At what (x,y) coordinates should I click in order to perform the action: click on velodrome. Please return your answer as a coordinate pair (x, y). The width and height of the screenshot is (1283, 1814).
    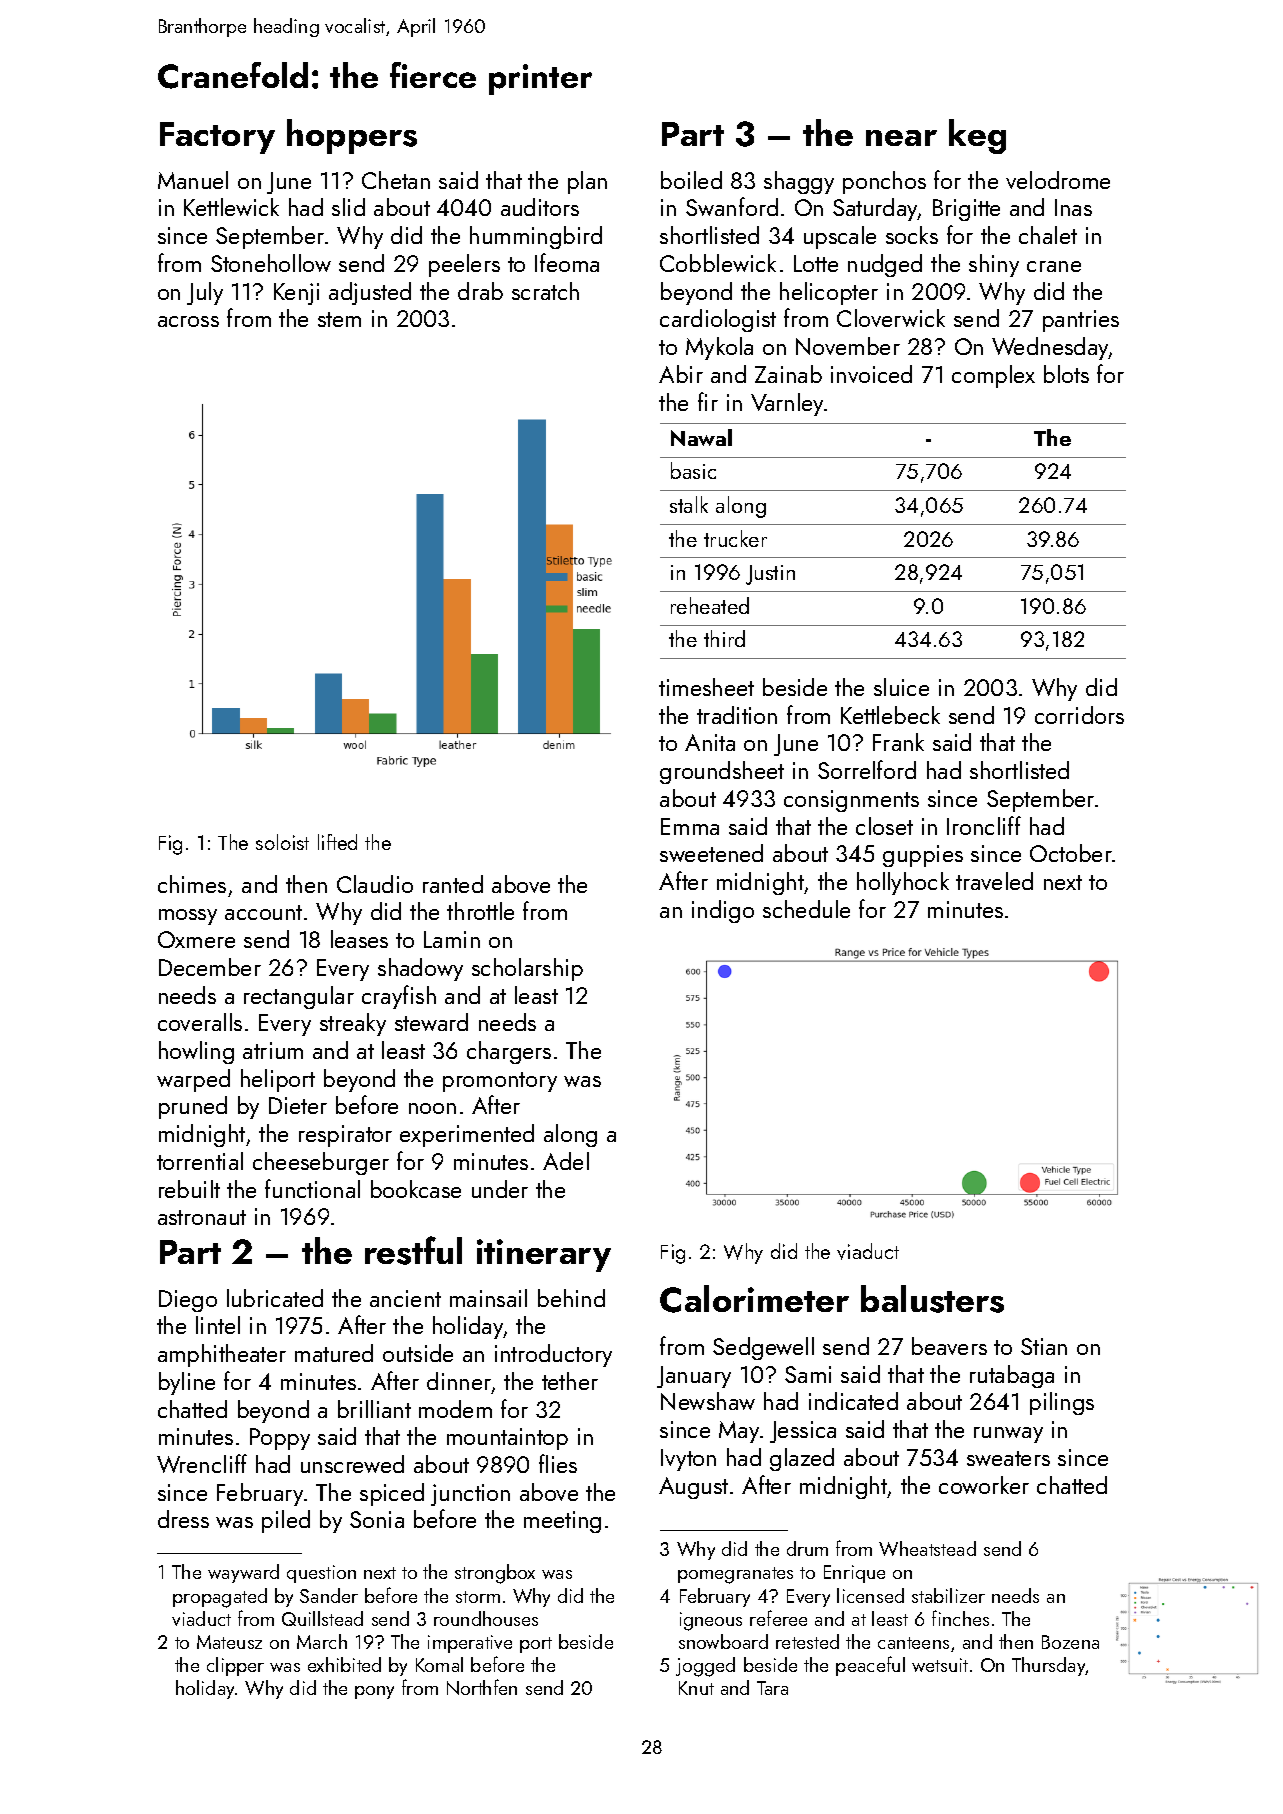
    Looking at the image, I should click on (1058, 180).
